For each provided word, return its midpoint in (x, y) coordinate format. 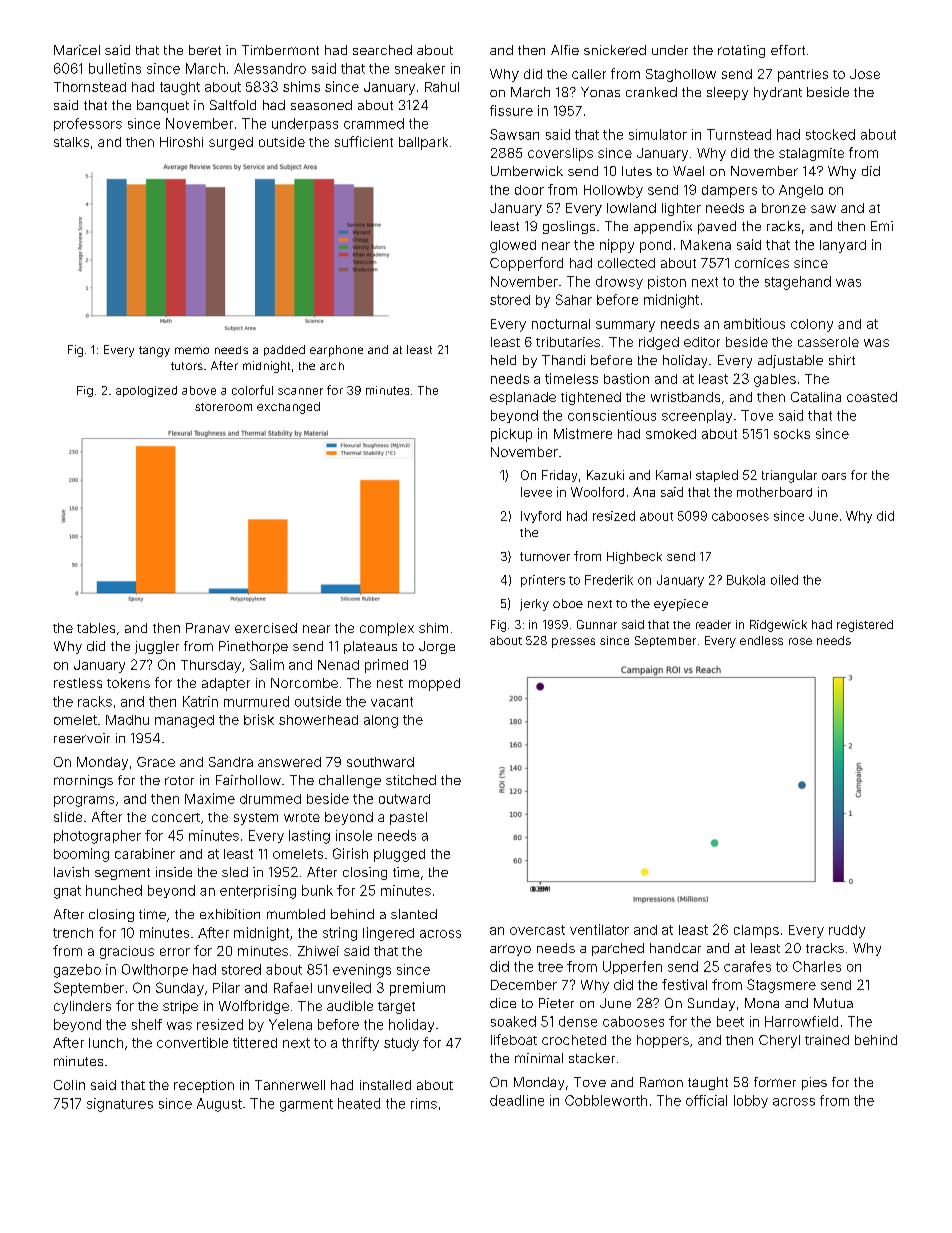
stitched (411, 780)
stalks (71, 142)
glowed (513, 246)
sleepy (727, 93)
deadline (517, 1100)
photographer (97, 837)
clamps (756, 931)
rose (800, 641)
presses (573, 643)
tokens (128, 683)
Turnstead (739, 134)
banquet (163, 106)
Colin (69, 1085)
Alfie (565, 50)
